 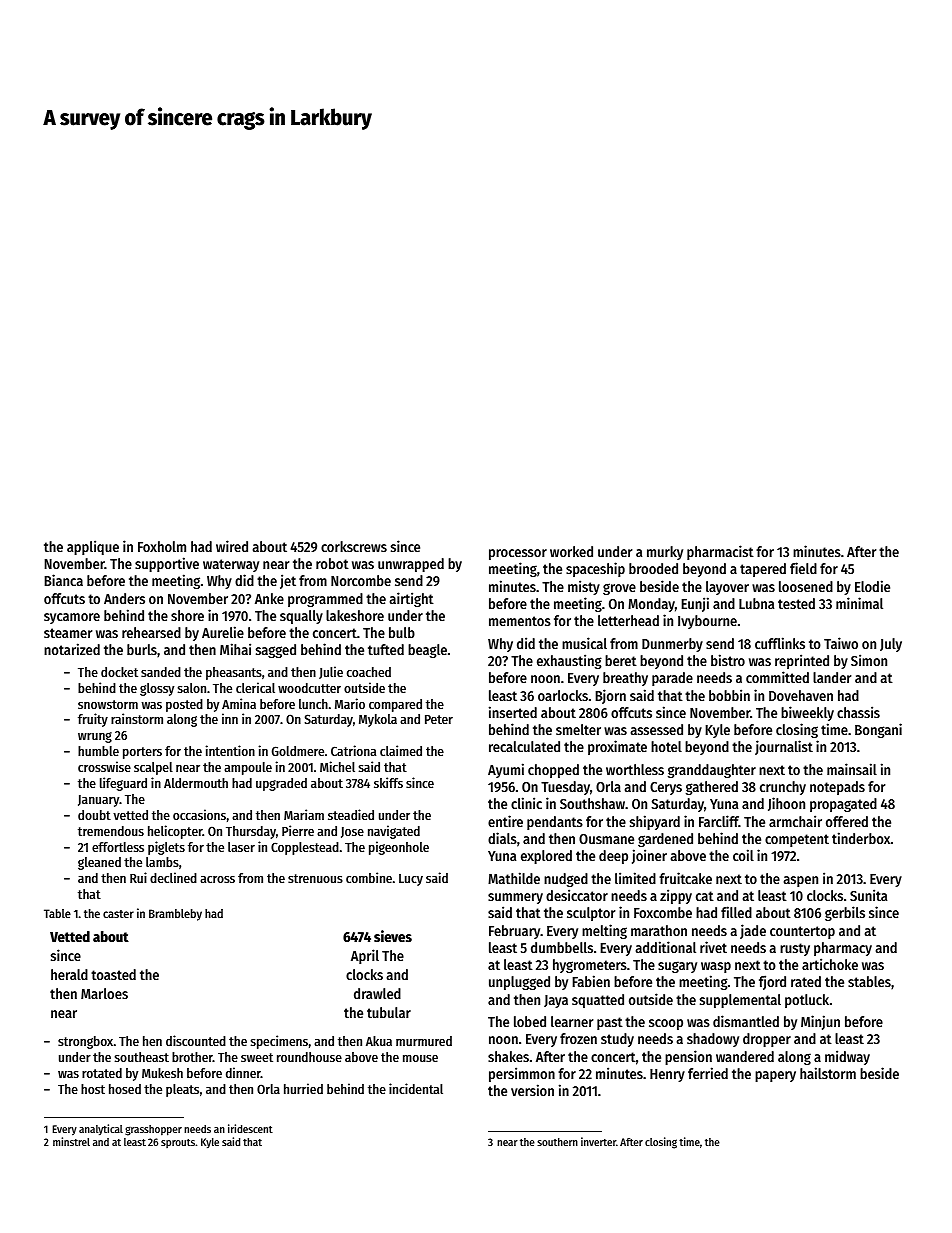 What do you see at coordinates (388, 782) in the page?
I see `skiffs` at bounding box center [388, 782].
